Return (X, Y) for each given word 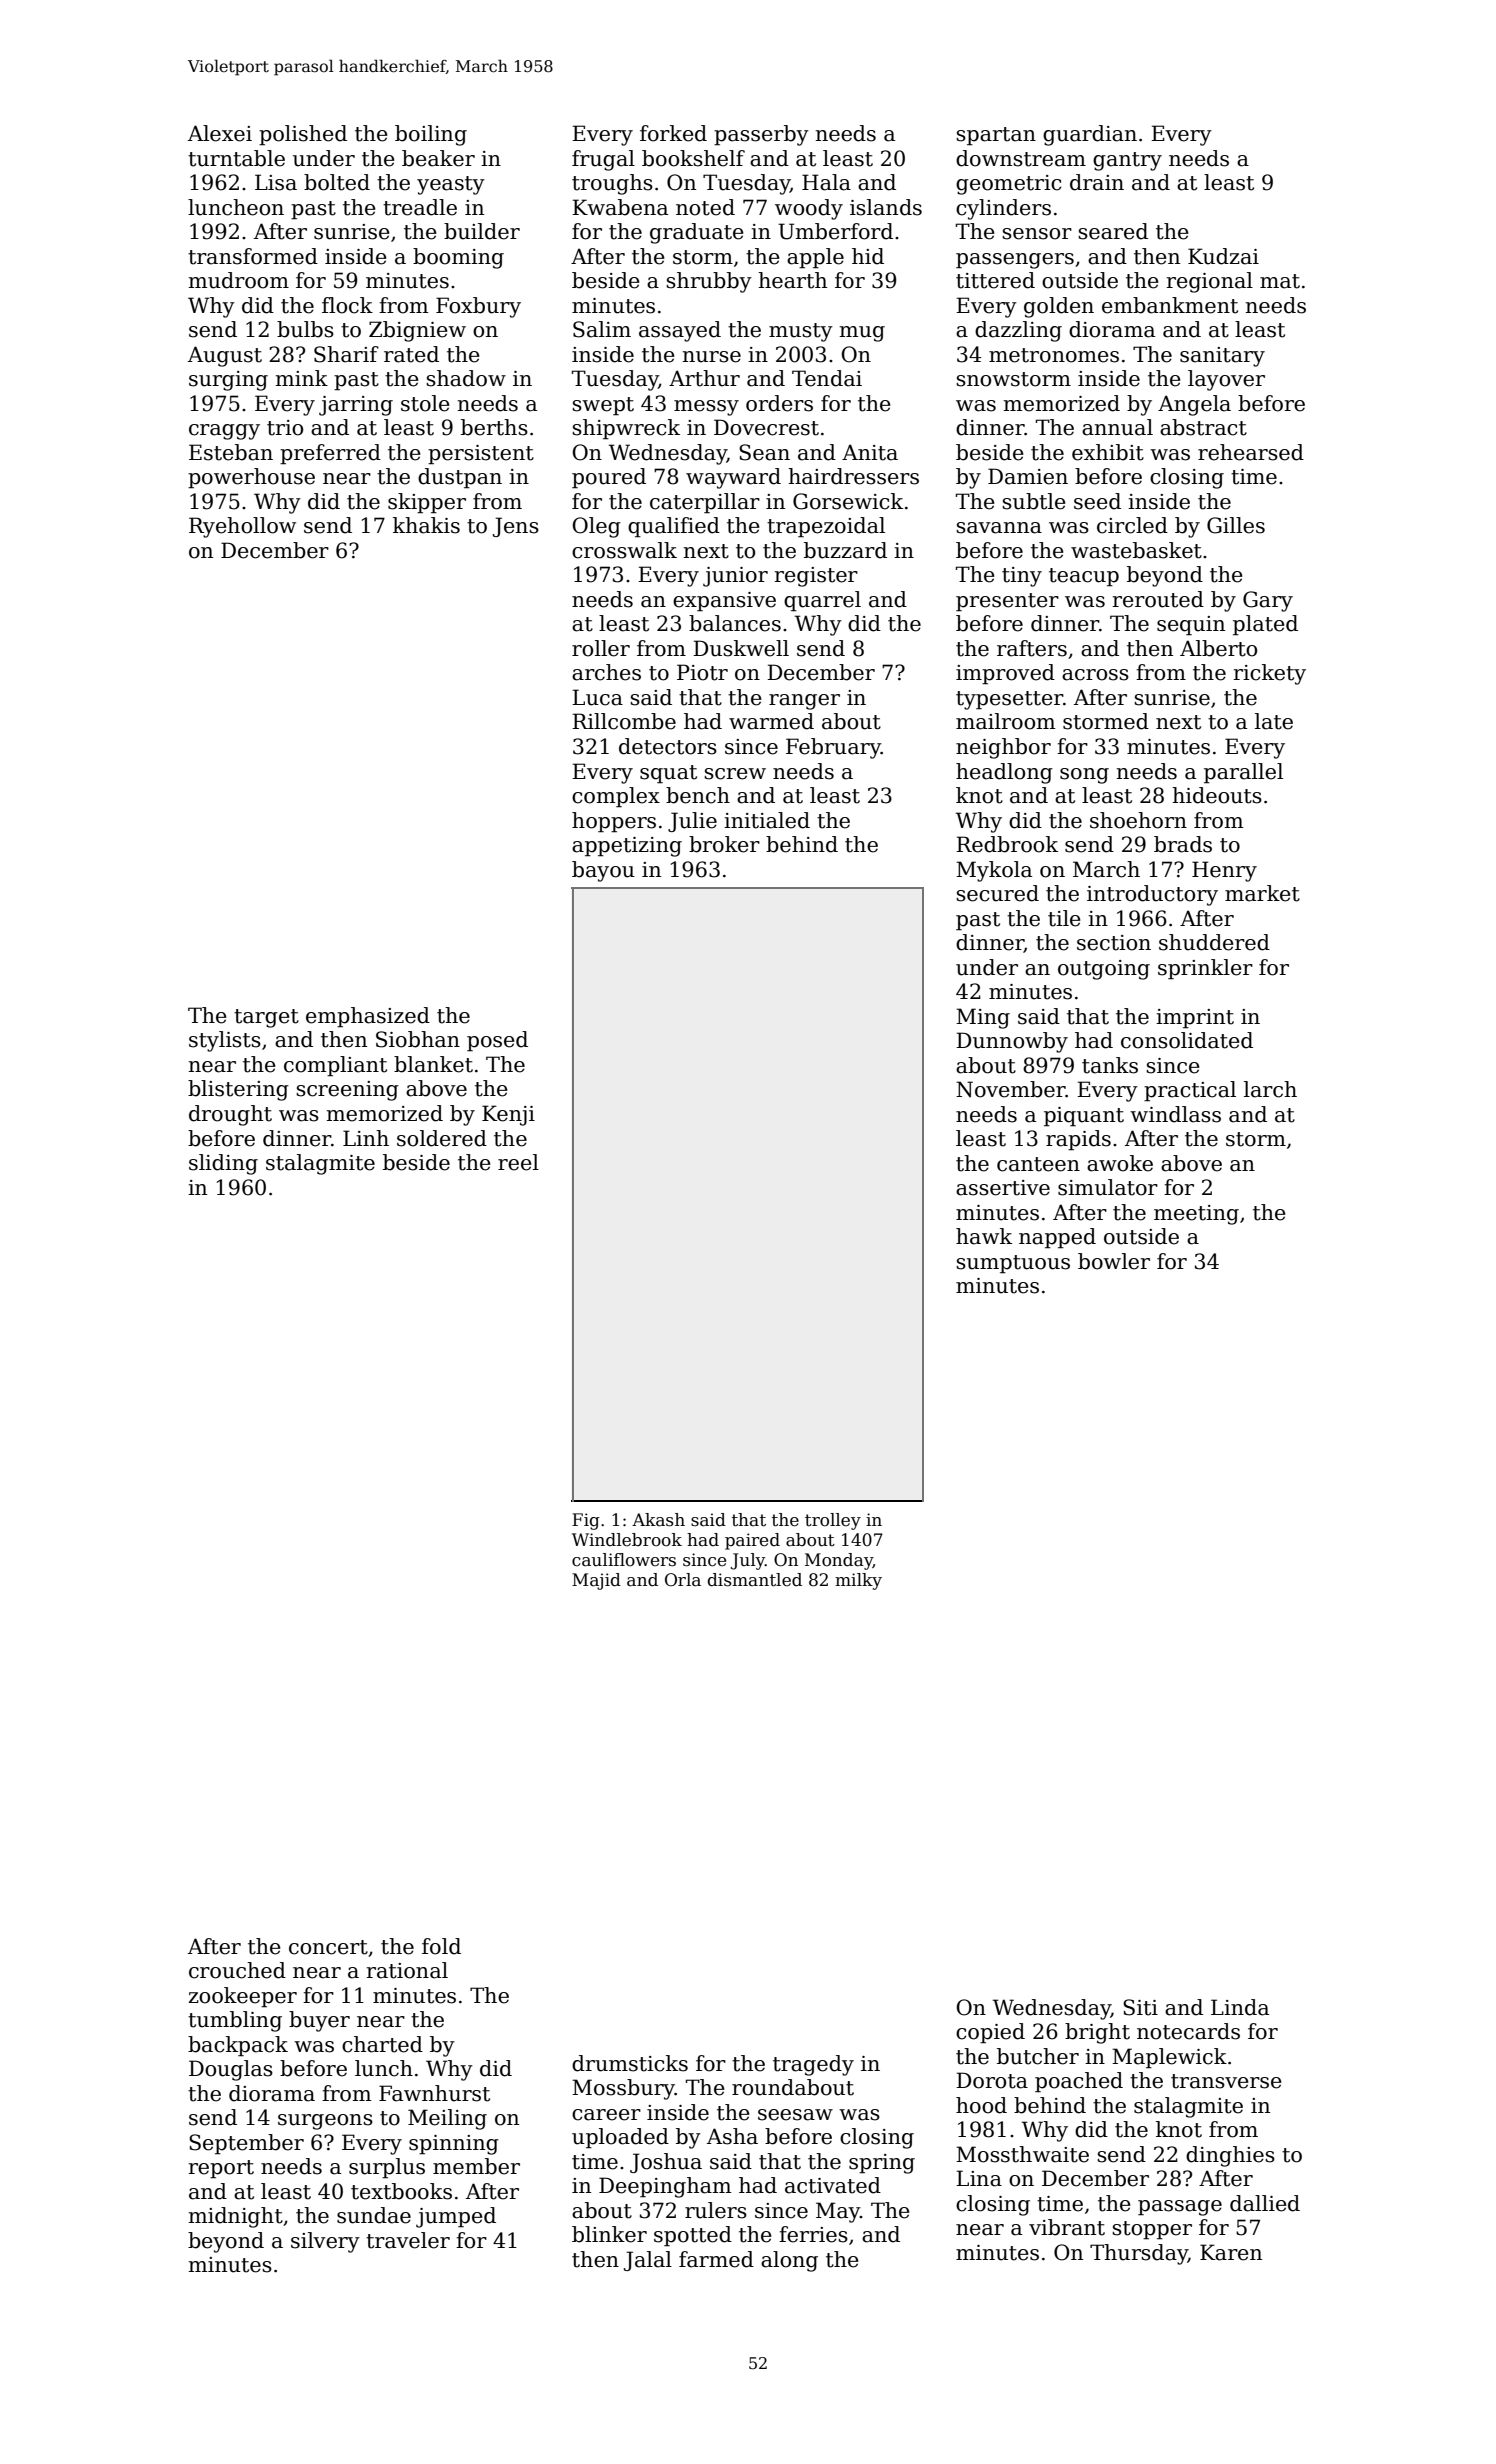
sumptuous (1013, 1264)
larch (1270, 1089)
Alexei (220, 133)
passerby (761, 135)
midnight (236, 2217)
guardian (1090, 135)
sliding (223, 1164)
